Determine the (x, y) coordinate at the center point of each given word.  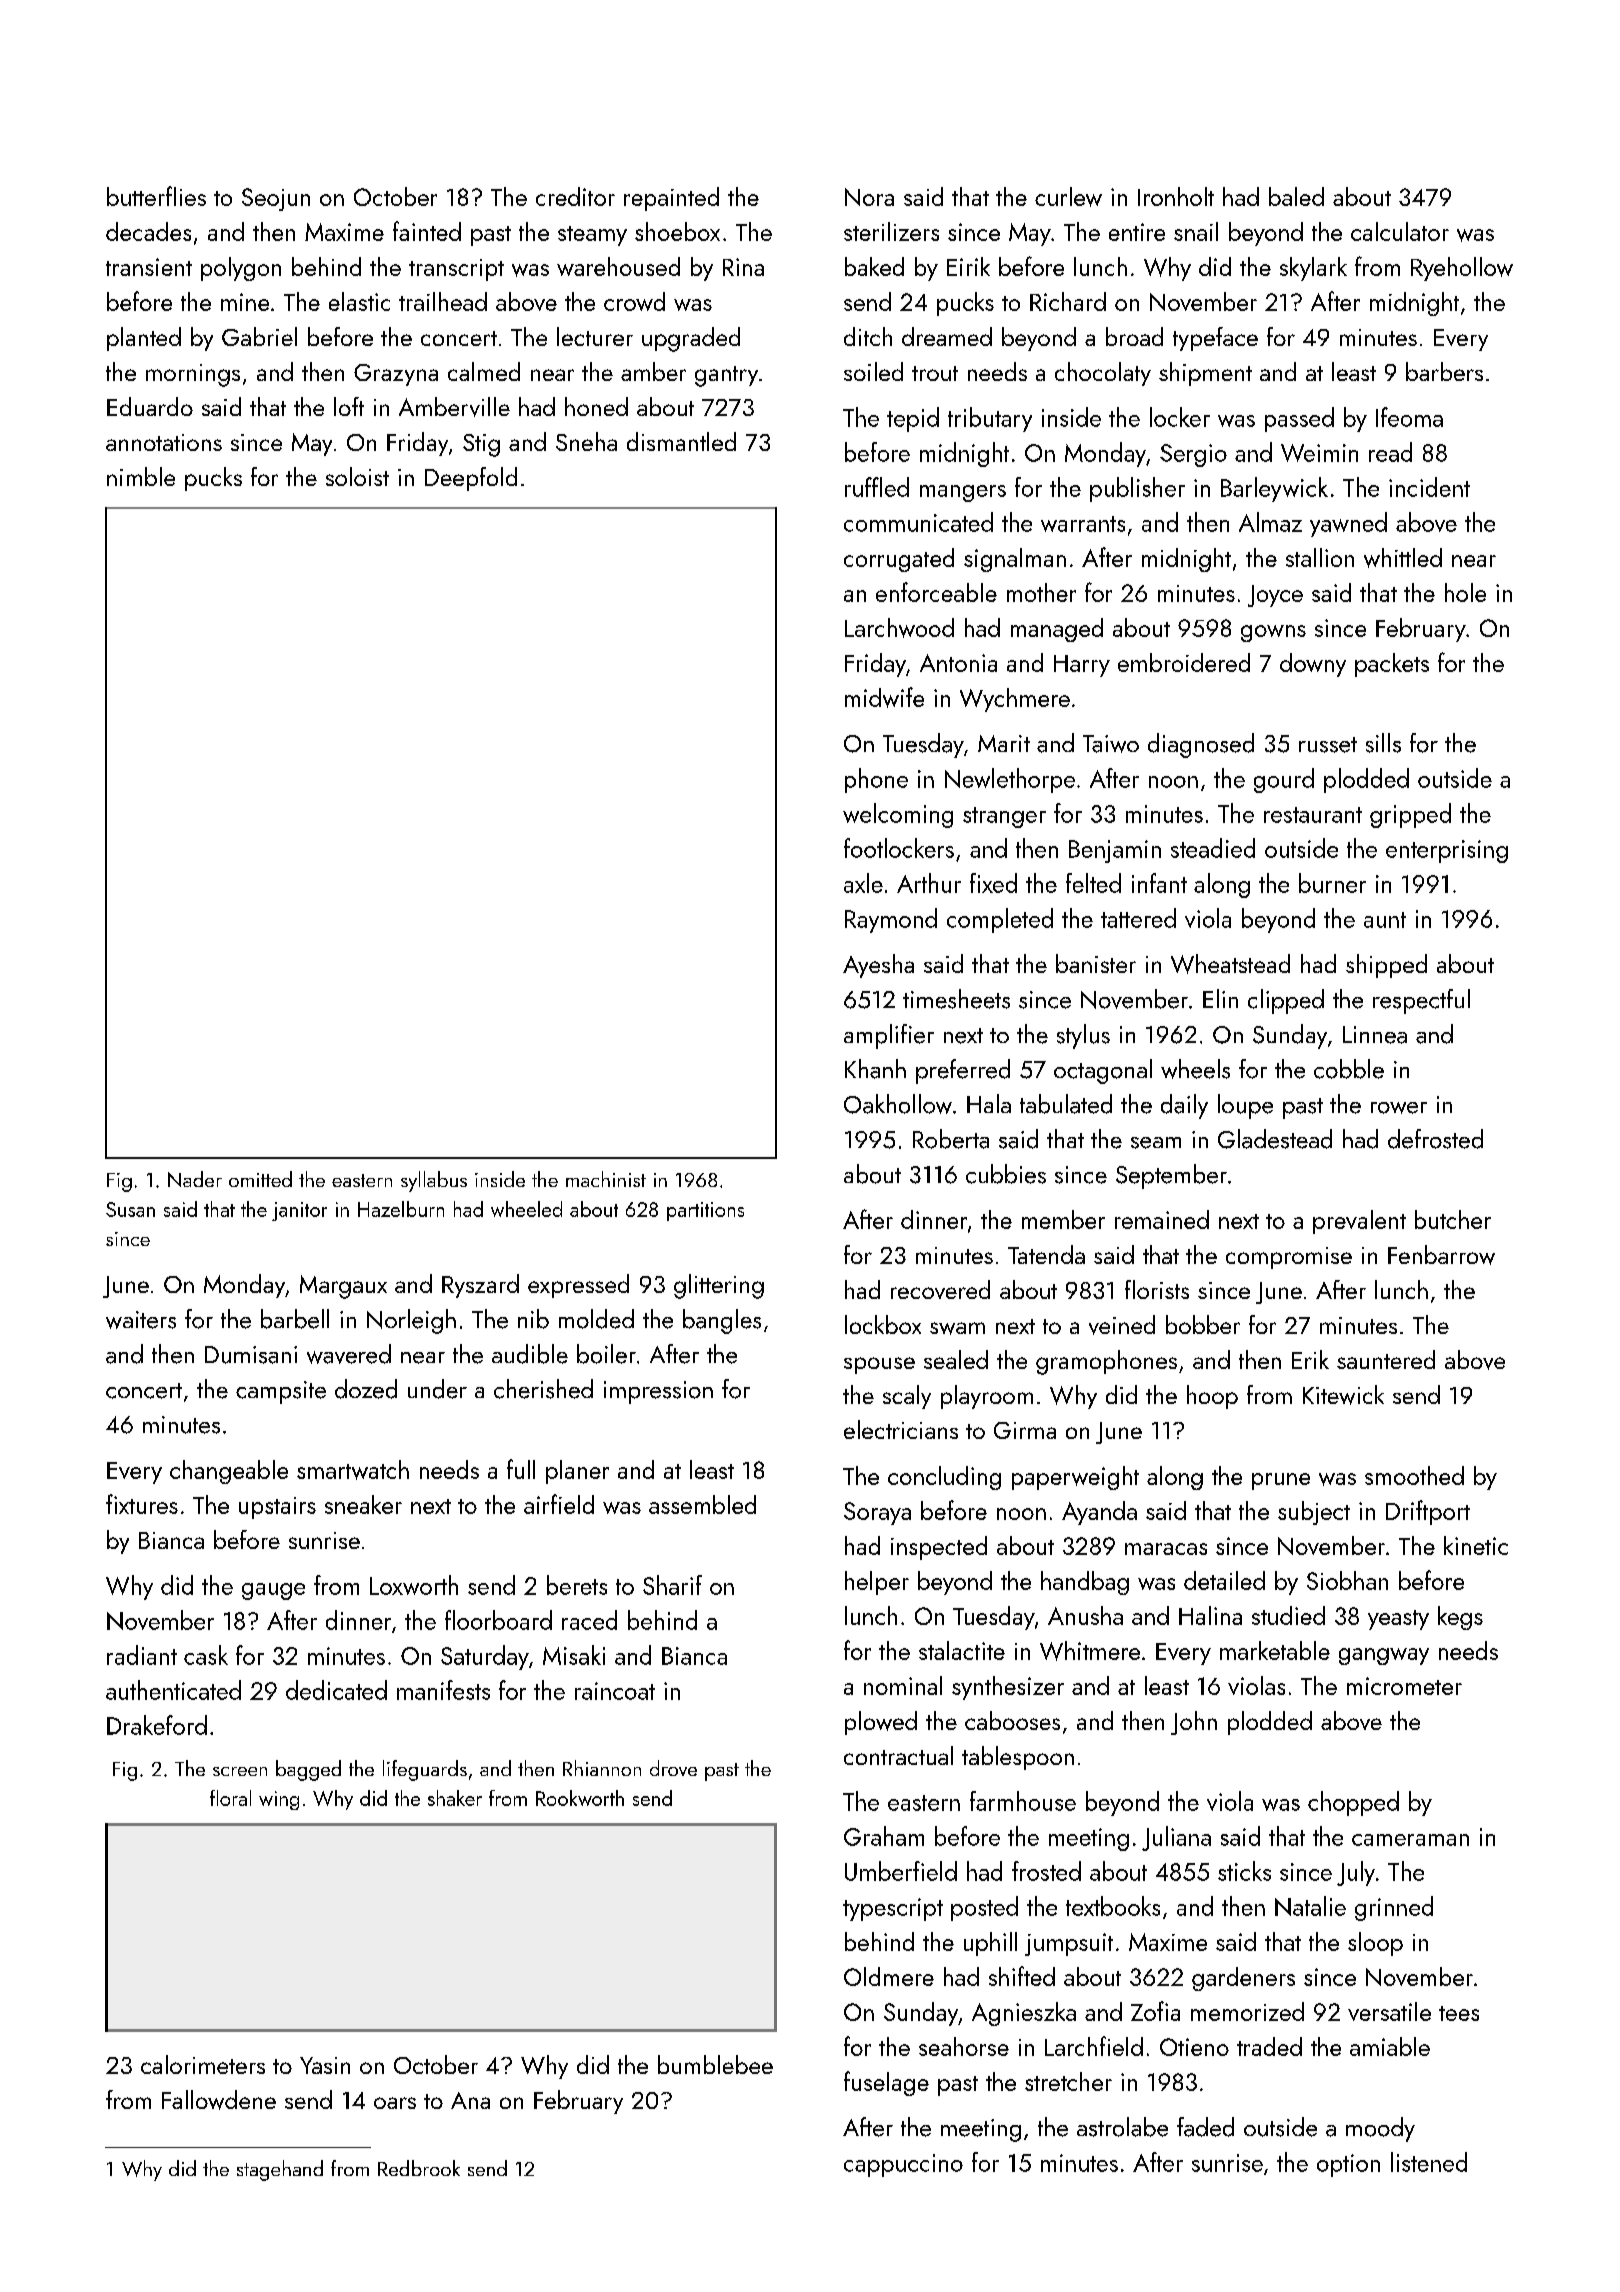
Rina (743, 267)
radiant (142, 1655)
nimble (141, 476)
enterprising (1447, 851)
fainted (427, 231)
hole (1465, 592)
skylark (1313, 269)
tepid (913, 419)
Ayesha (878, 966)
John (1194, 1723)
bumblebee (715, 2064)
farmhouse (1023, 1801)
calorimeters (203, 2064)
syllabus (434, 1181)
